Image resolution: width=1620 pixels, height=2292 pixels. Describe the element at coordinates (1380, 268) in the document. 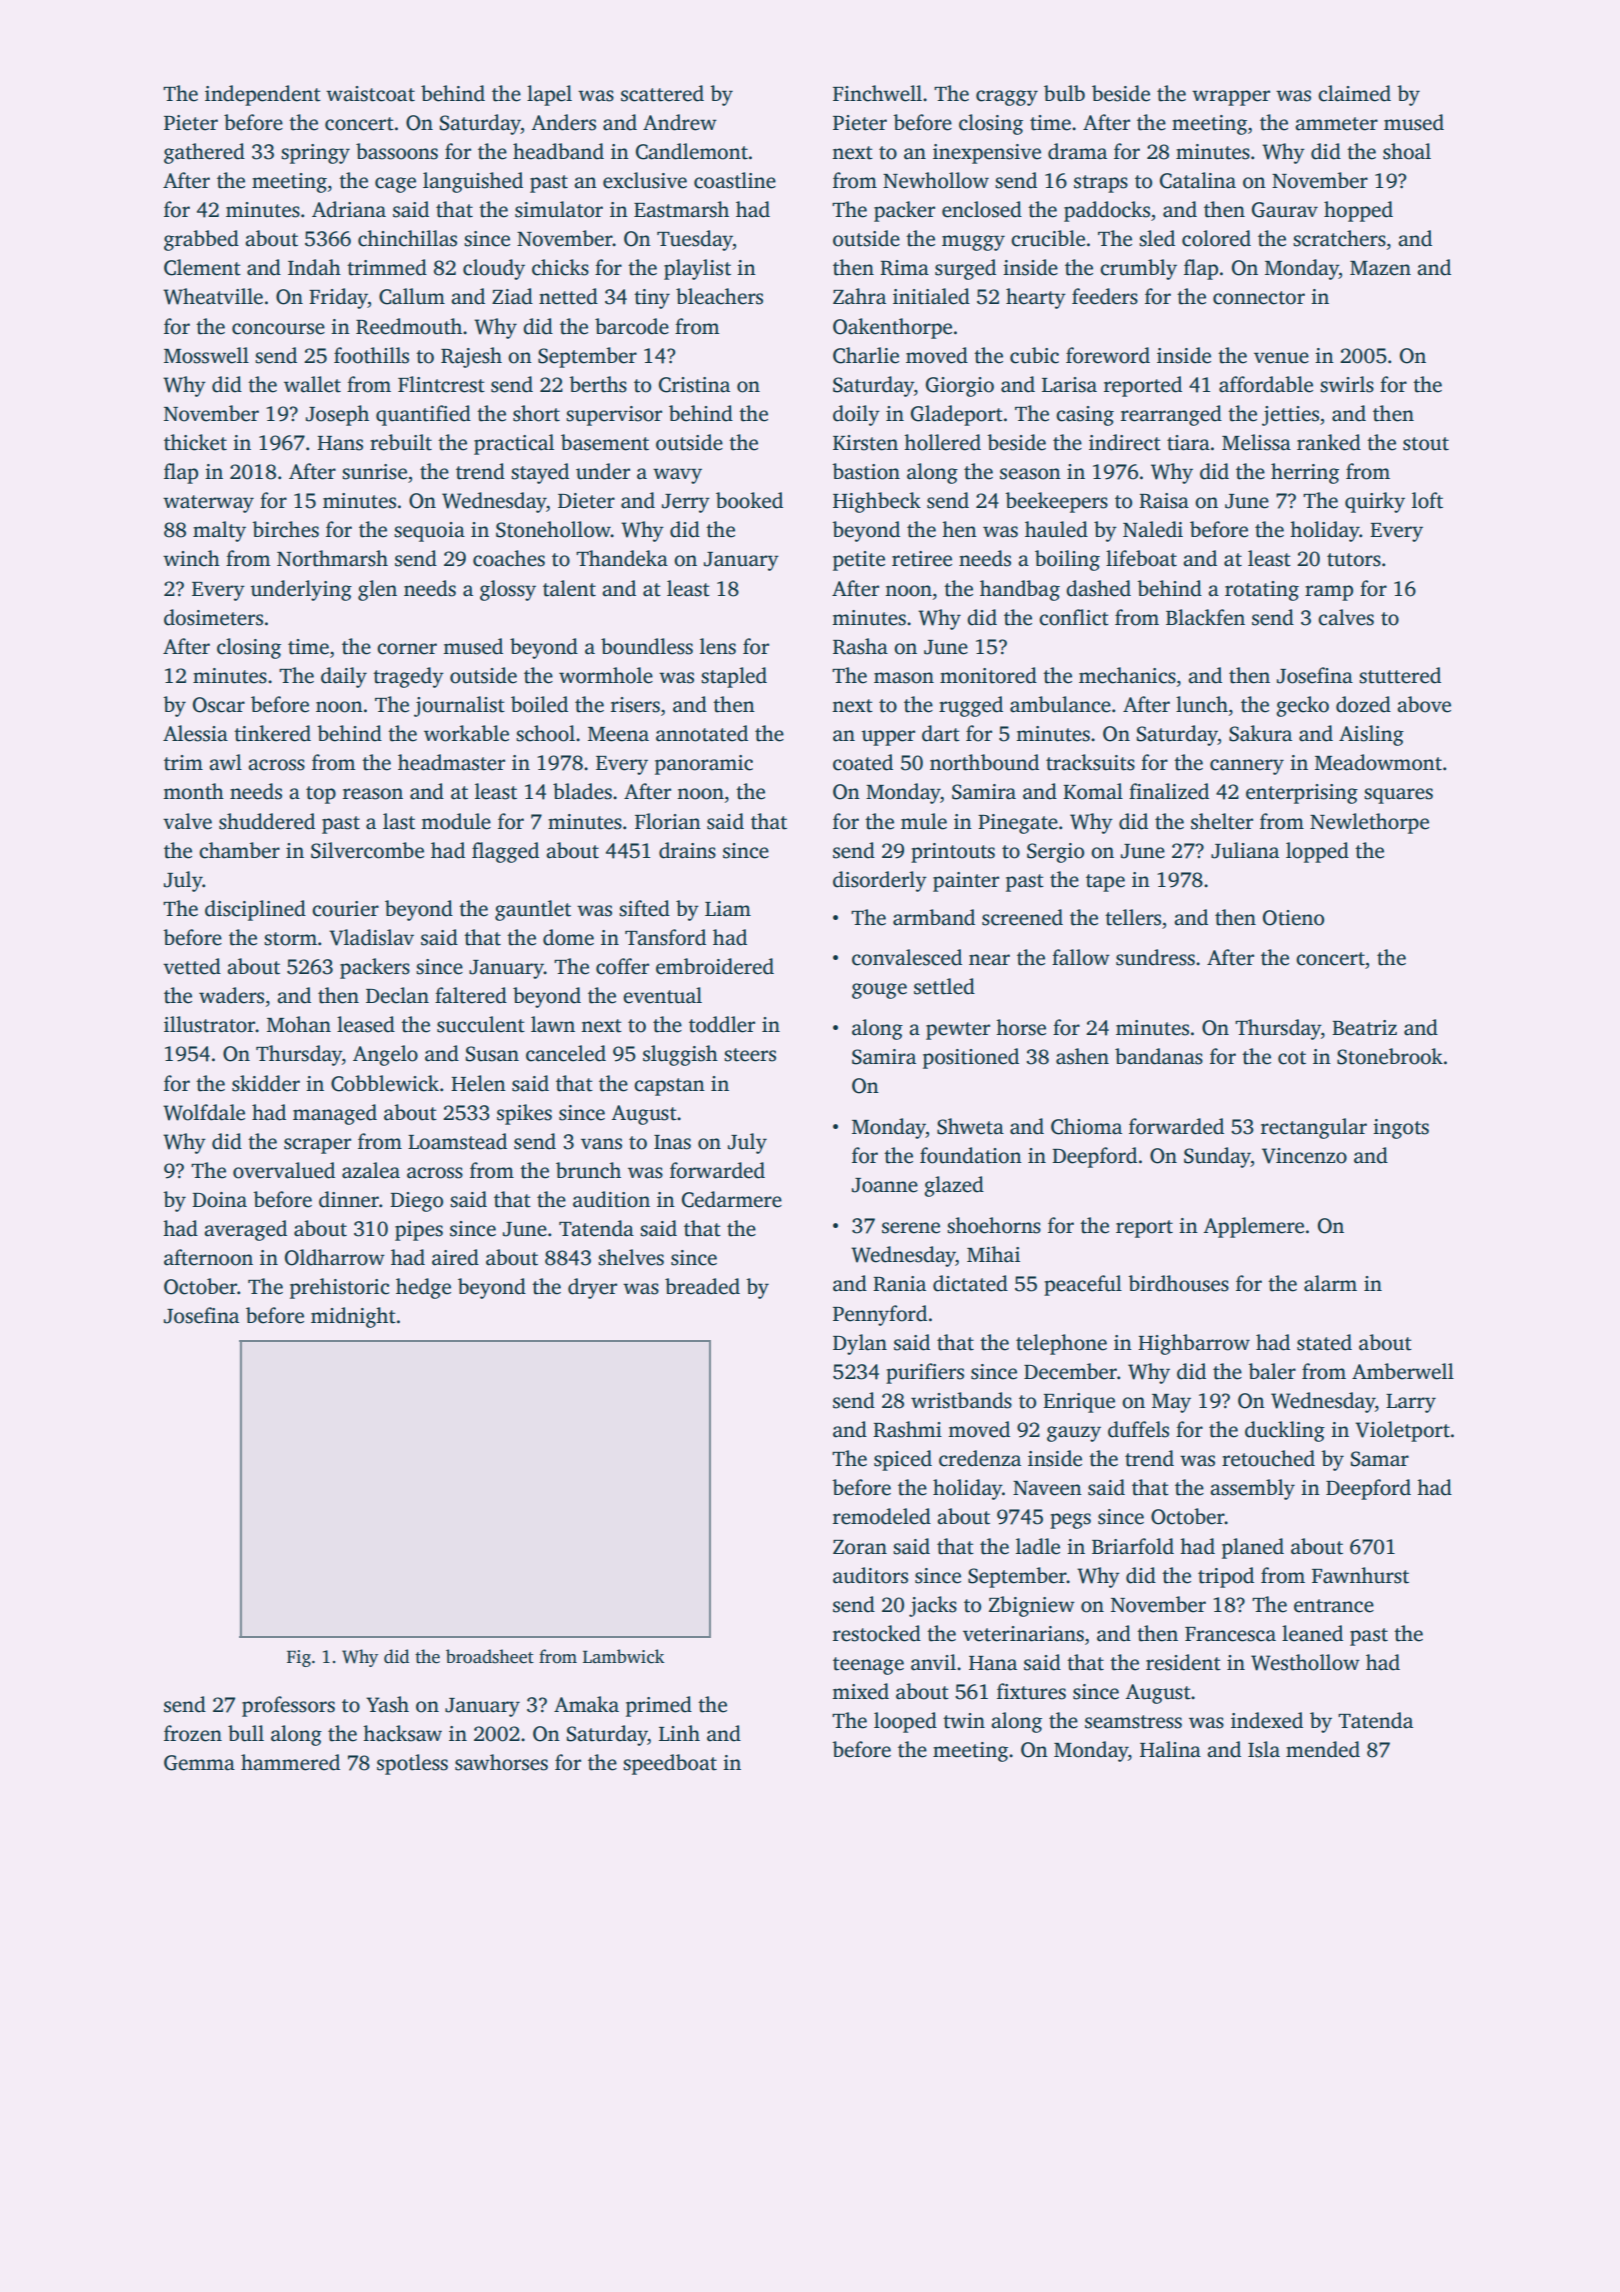

I see `Mazen` at that location.
